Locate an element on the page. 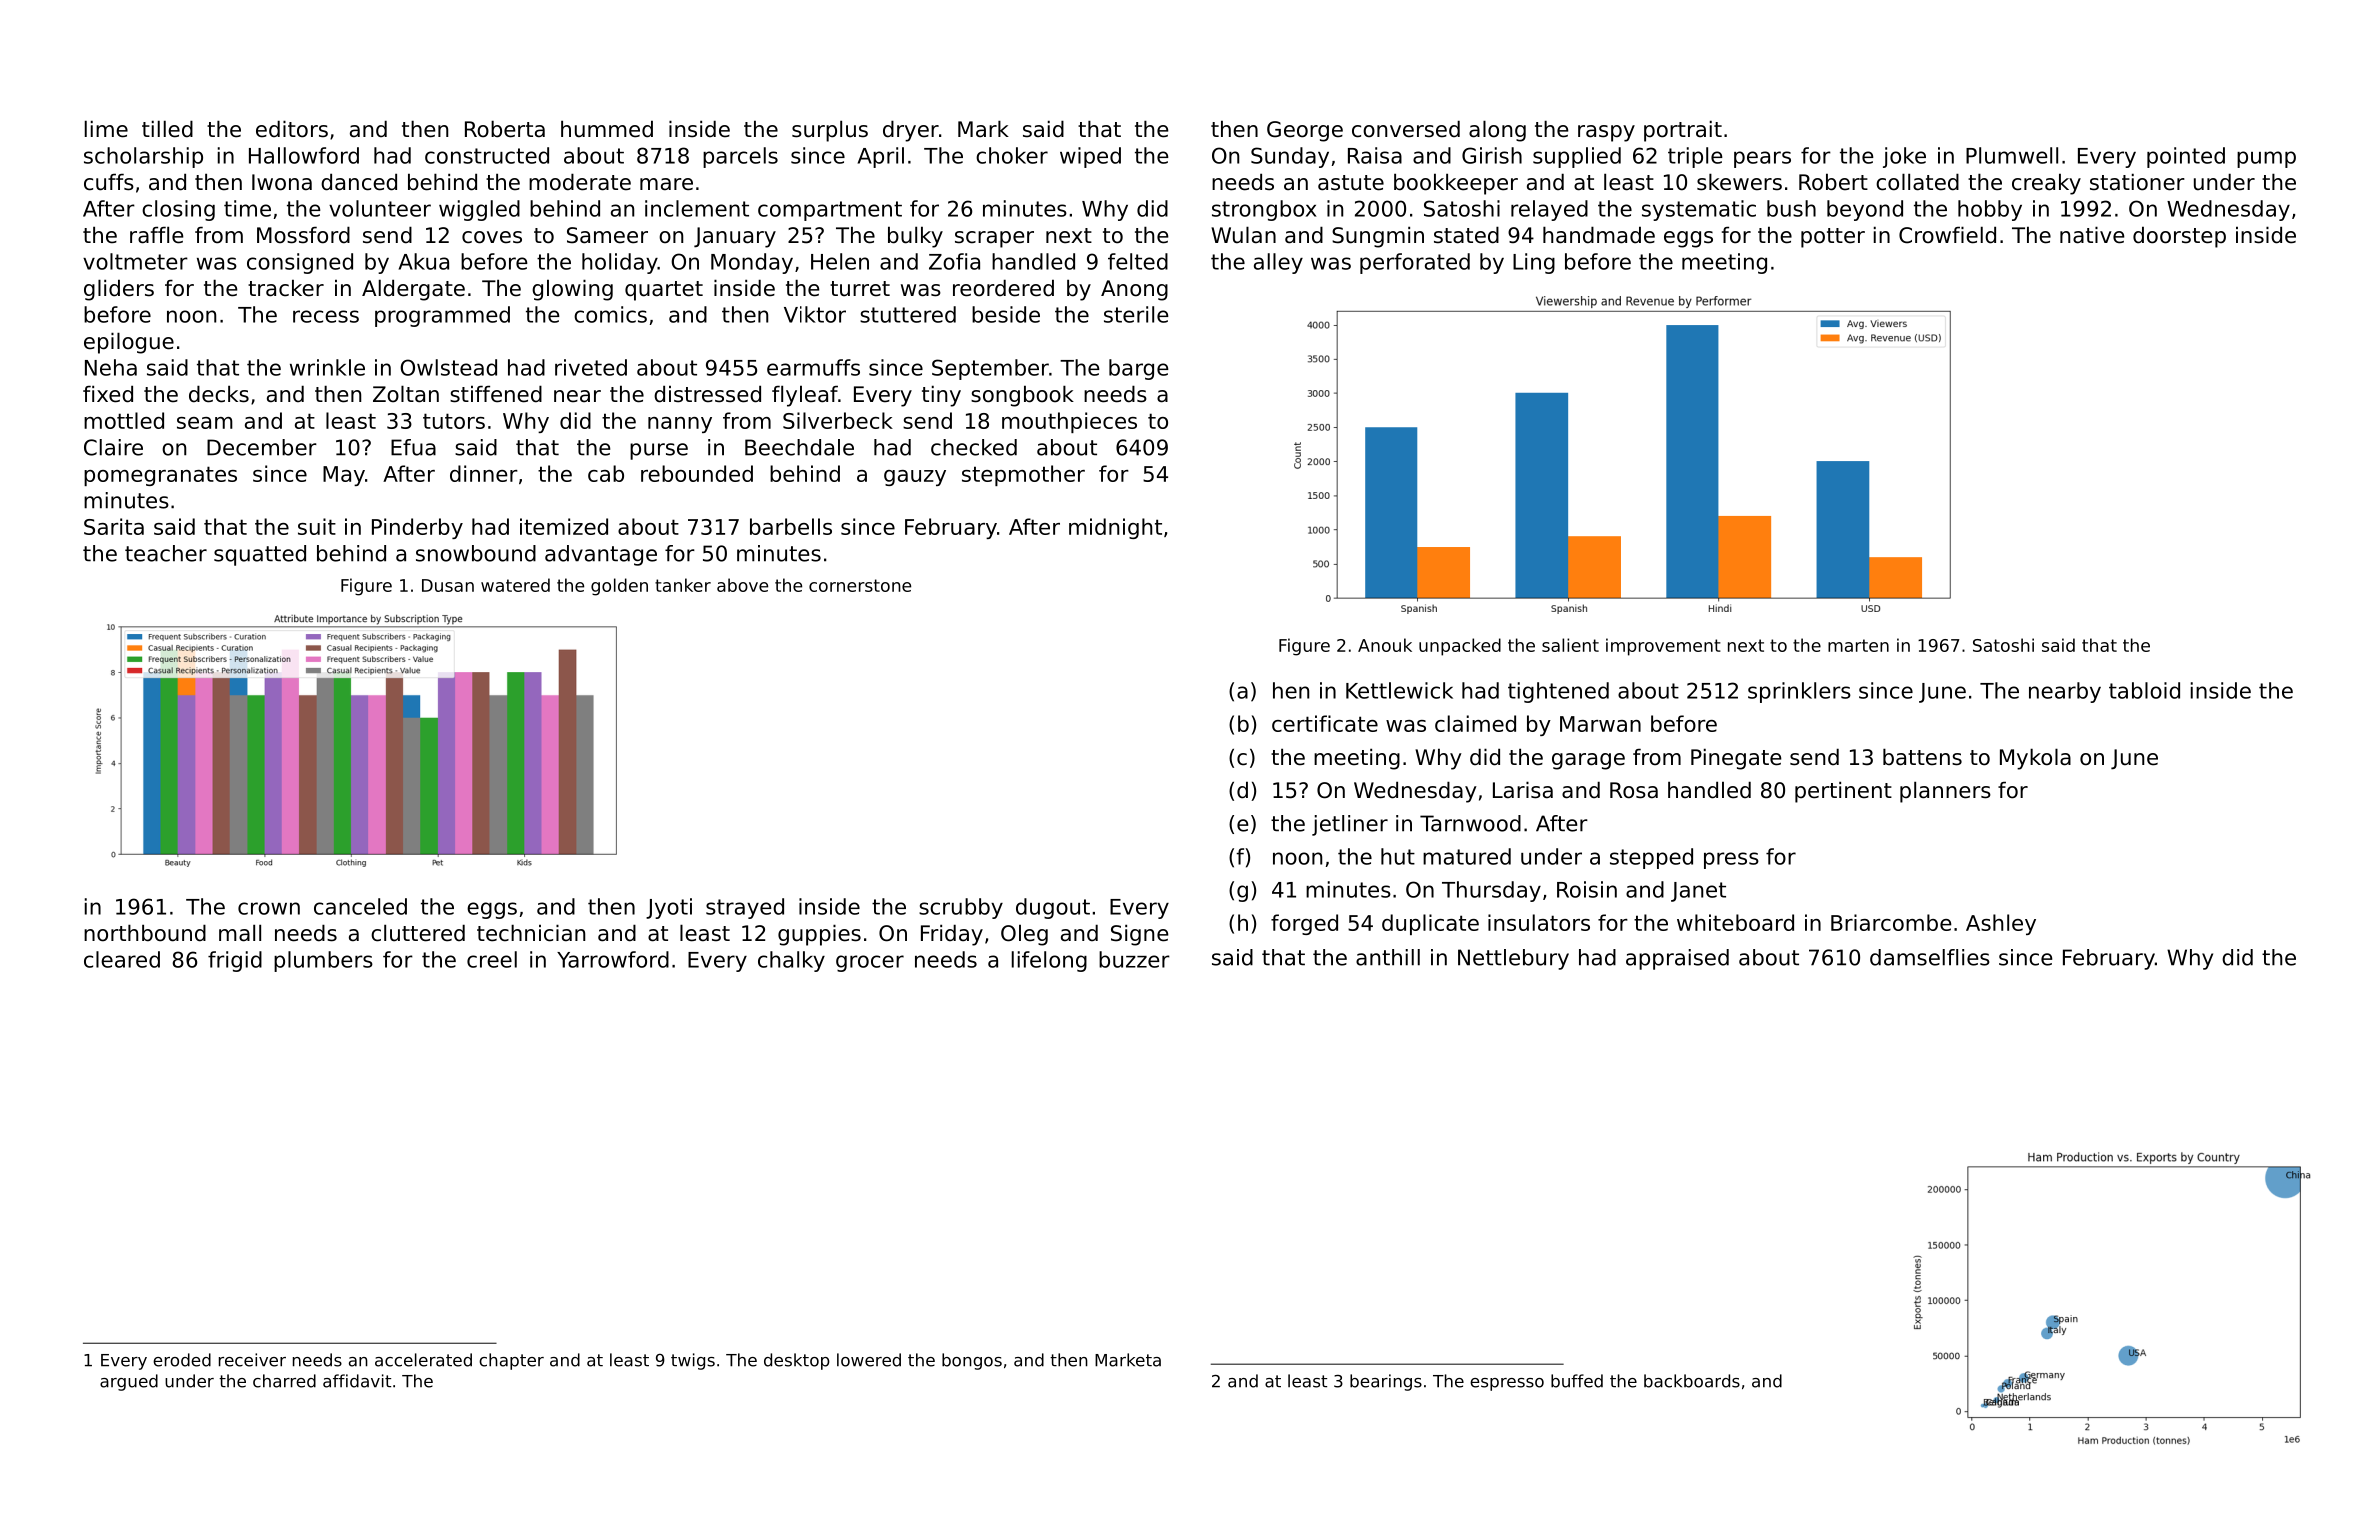 Image resolution: width=2380 pixels, height=1540 pixels. midnight is located at coordinates (1115, 528).
